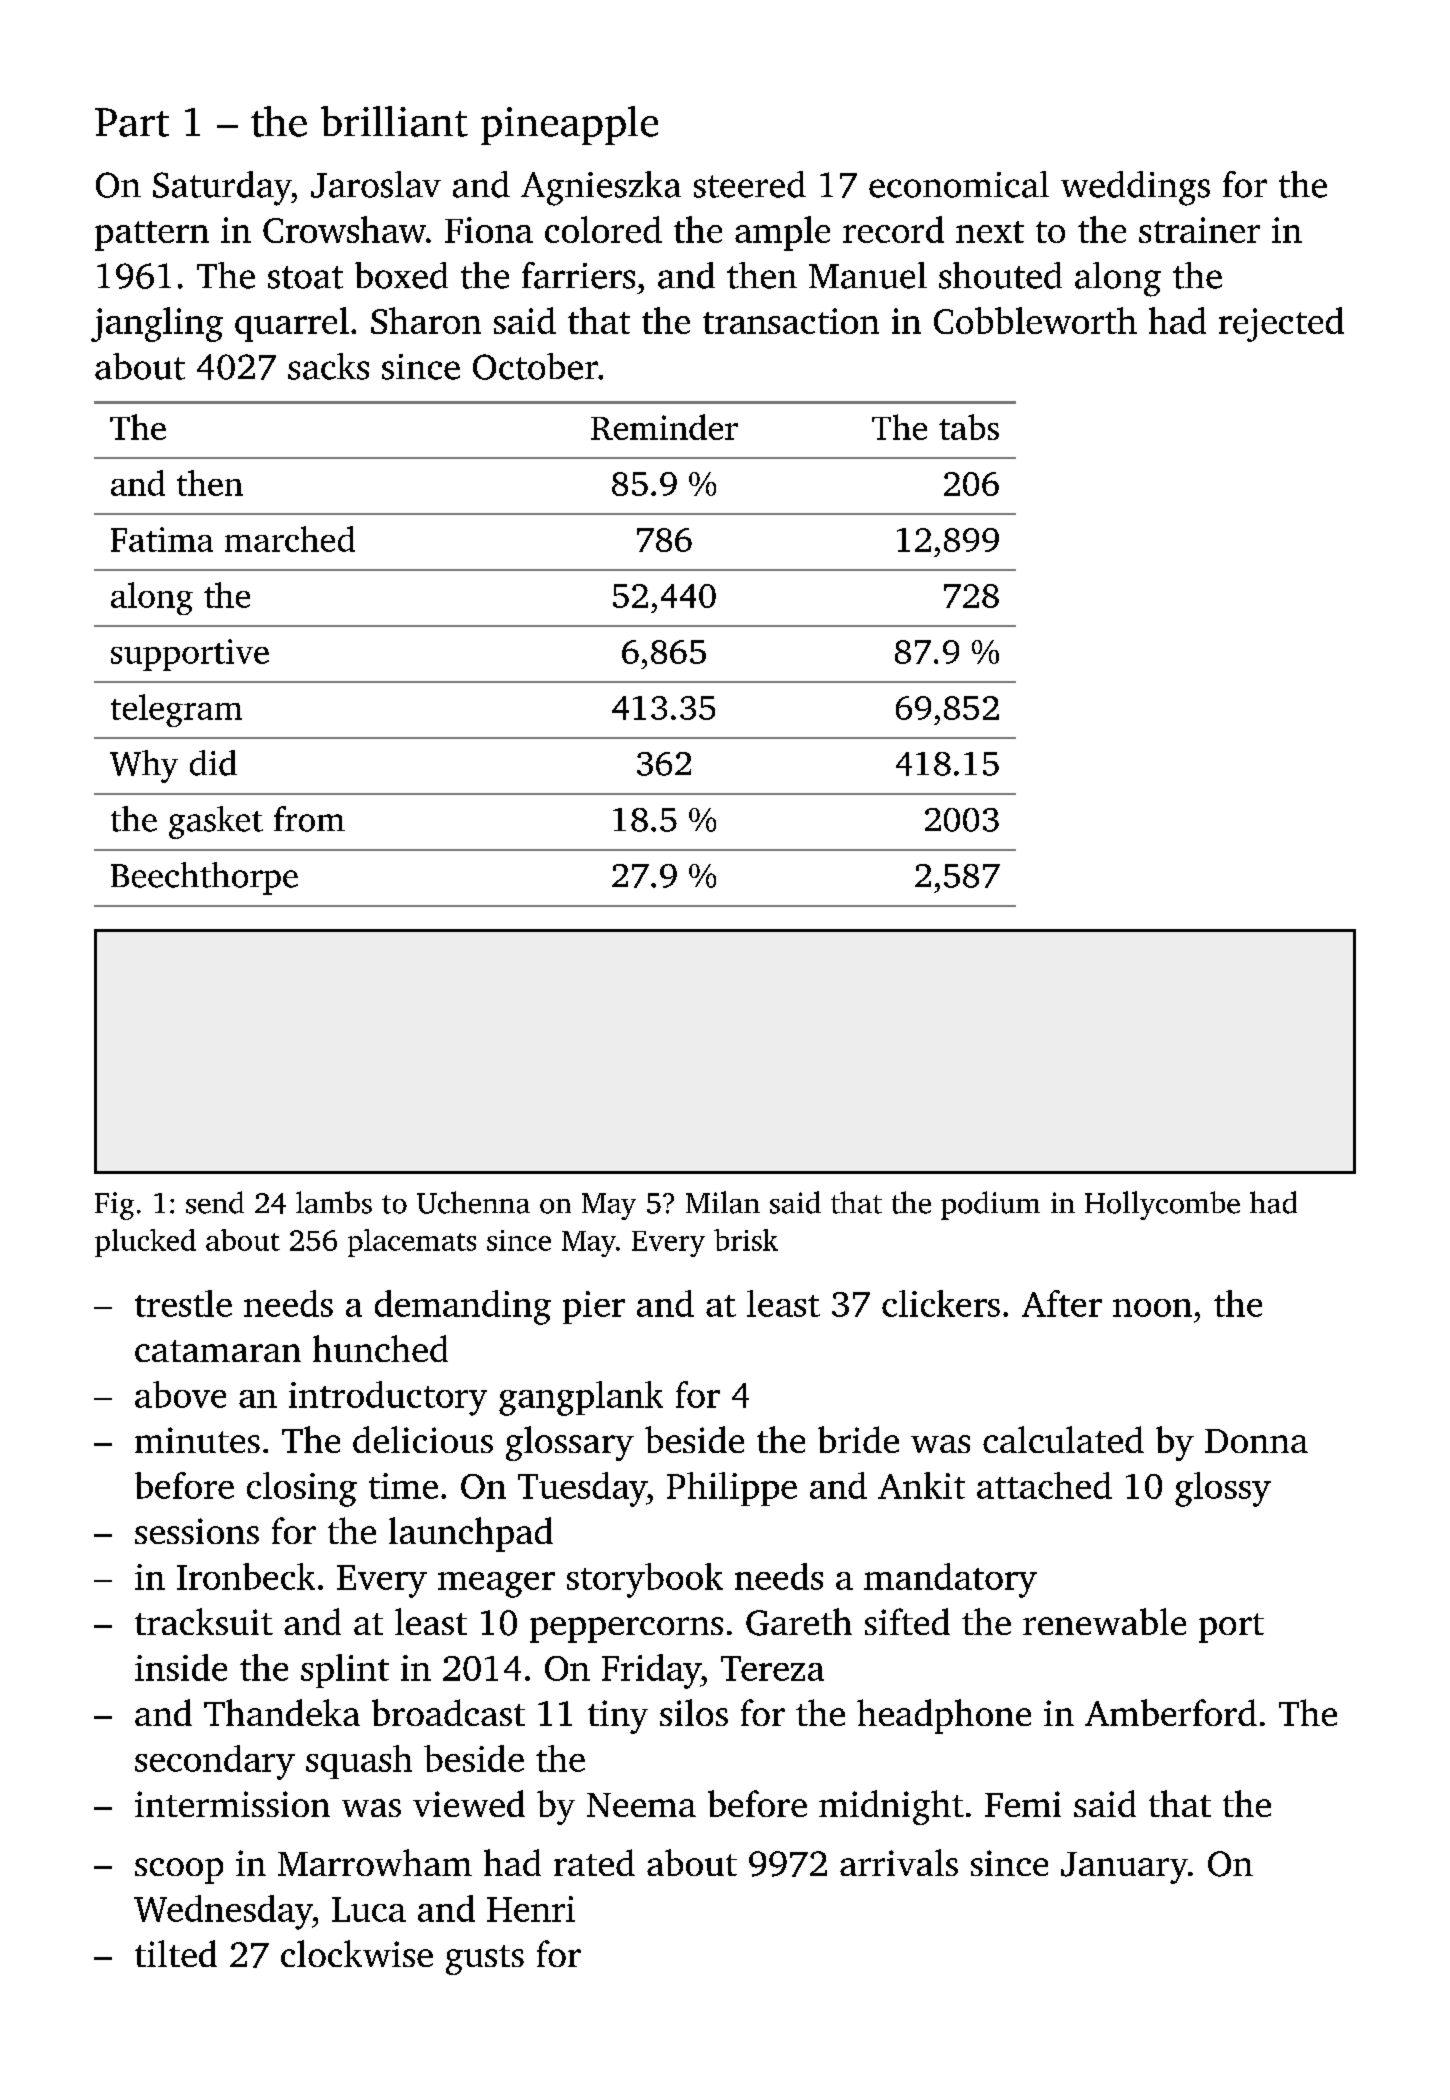 Image resolution: width=1450 pixels, height=2100 pixels. I want to click on from, so click(309, 819).
